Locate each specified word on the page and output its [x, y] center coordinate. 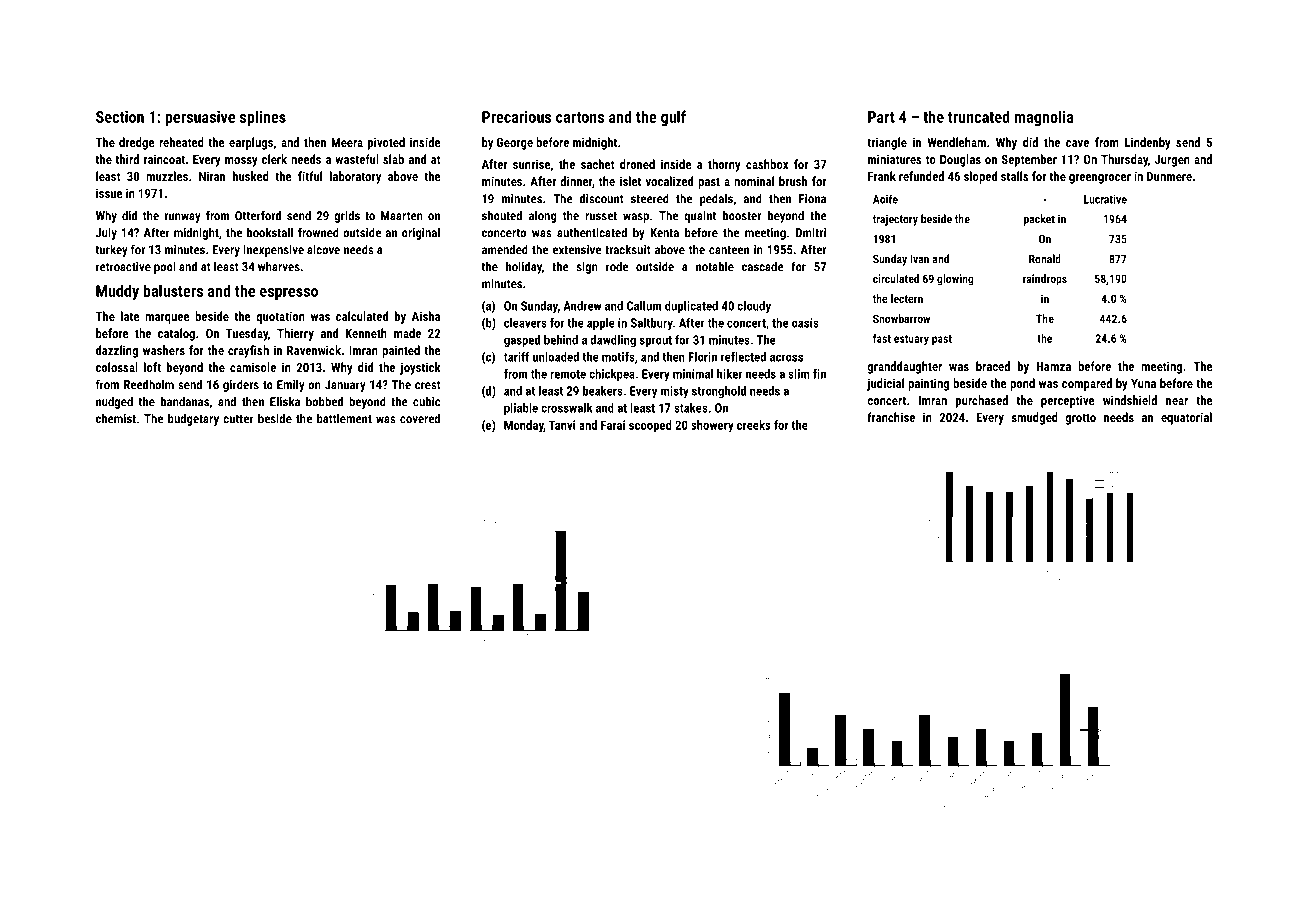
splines [263, 118]
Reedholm [149, 384]
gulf [673, 118]
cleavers [525, 323]
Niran [212, 176]
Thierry [295, 334]
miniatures [895, 159]
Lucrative [1105, 199]
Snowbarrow [901, 318]
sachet [598, 164]
